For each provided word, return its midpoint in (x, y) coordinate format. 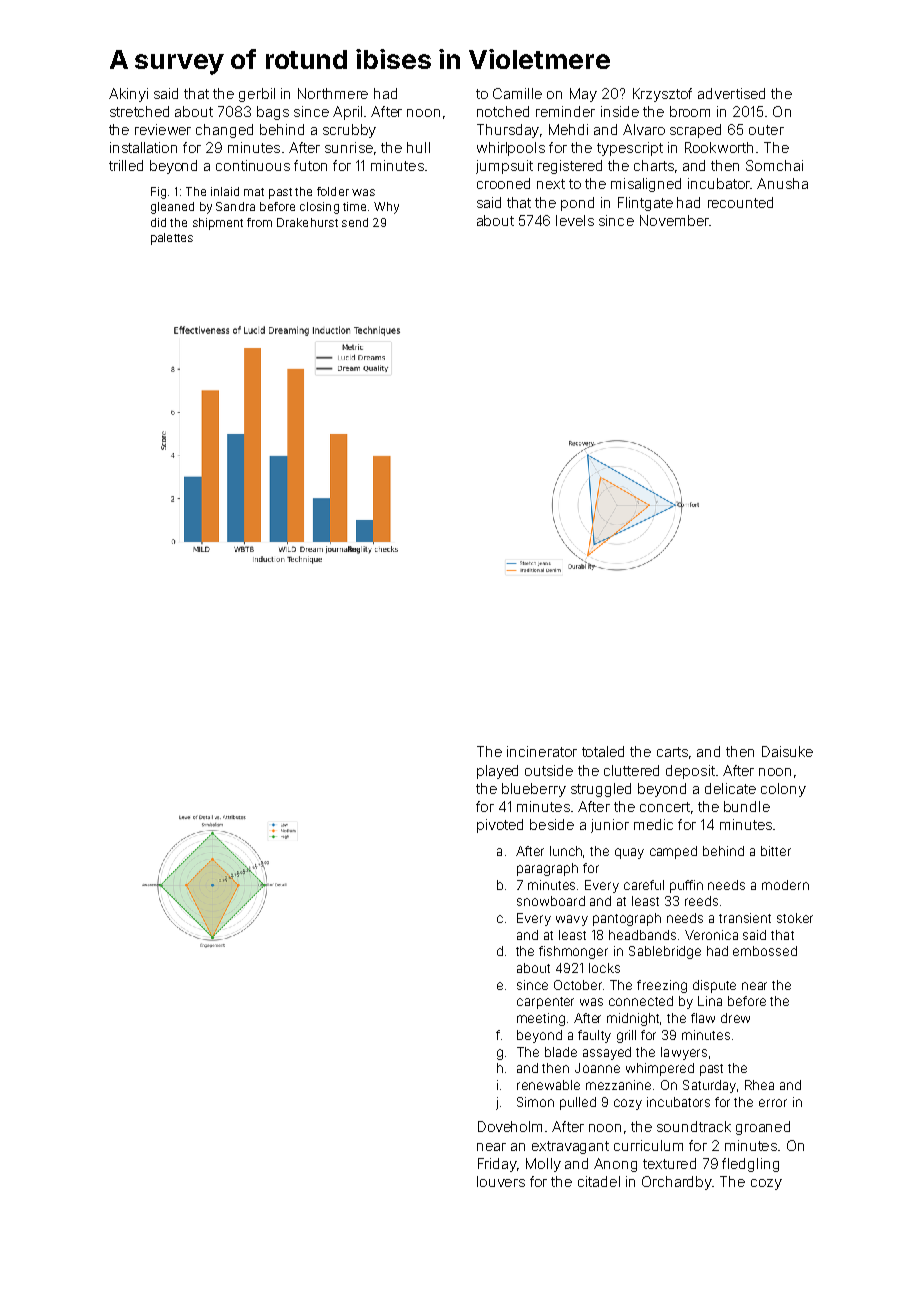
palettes (172, 239)
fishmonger (573, 952)
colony (783, 790)
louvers (501, 1181)
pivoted (500, 826)
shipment (218, 224)
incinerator (542, 751)
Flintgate (645, 204)
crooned (503, 183)
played (497, 772)
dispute (714, 986)
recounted (740, 202)
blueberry (534, 790)
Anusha (782, 183)
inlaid (225, 191)
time (354, 206)
